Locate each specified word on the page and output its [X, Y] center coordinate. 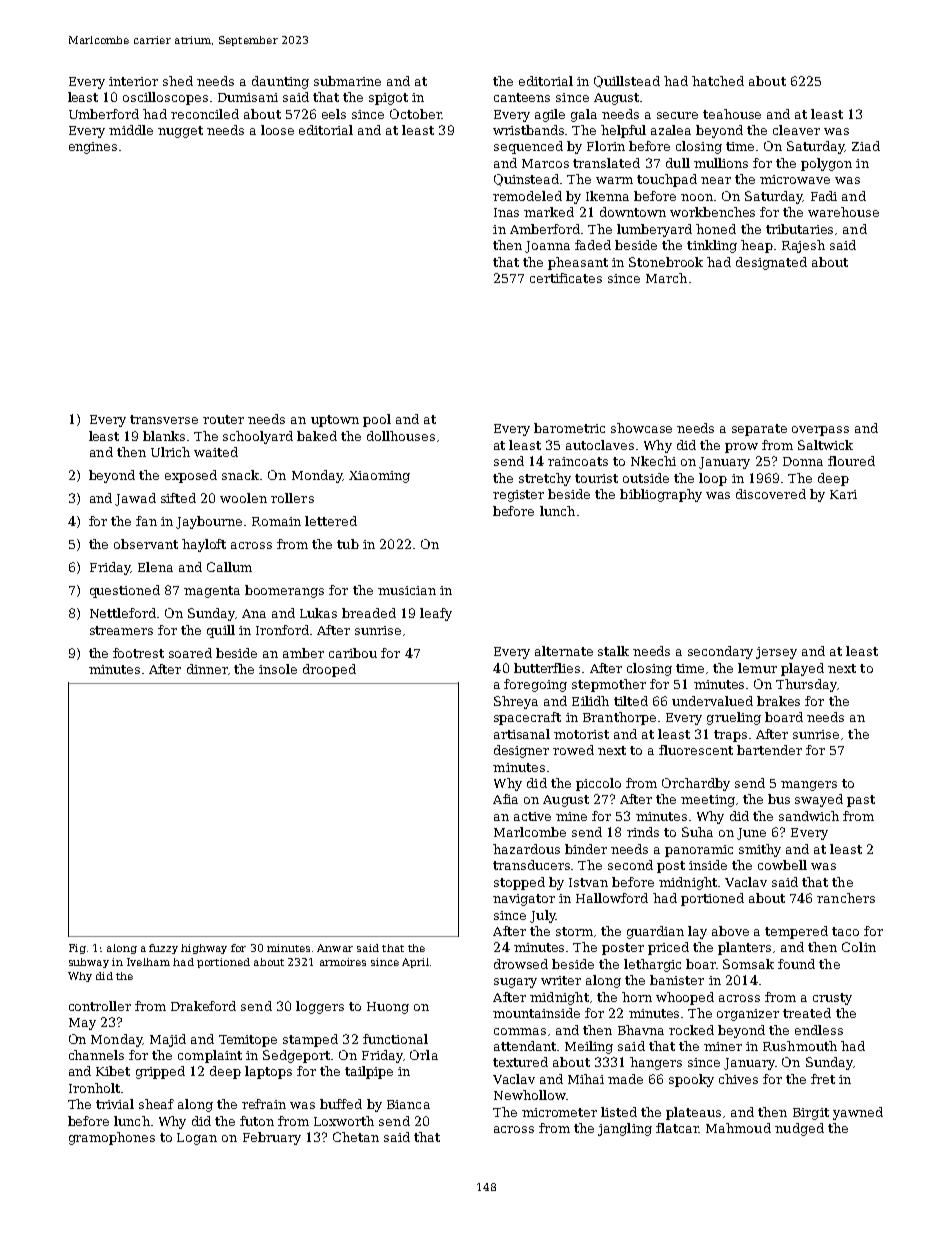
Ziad [866, 146]
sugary [515, 983]
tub [348, 544]
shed [178, 81]
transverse [164, 419]
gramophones [112, 1138]
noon [697, 197]
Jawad [135, 499]
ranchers [846, 898]
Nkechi [653, 461]
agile [550, 115]
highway [204, 949]
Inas [506, 212]
